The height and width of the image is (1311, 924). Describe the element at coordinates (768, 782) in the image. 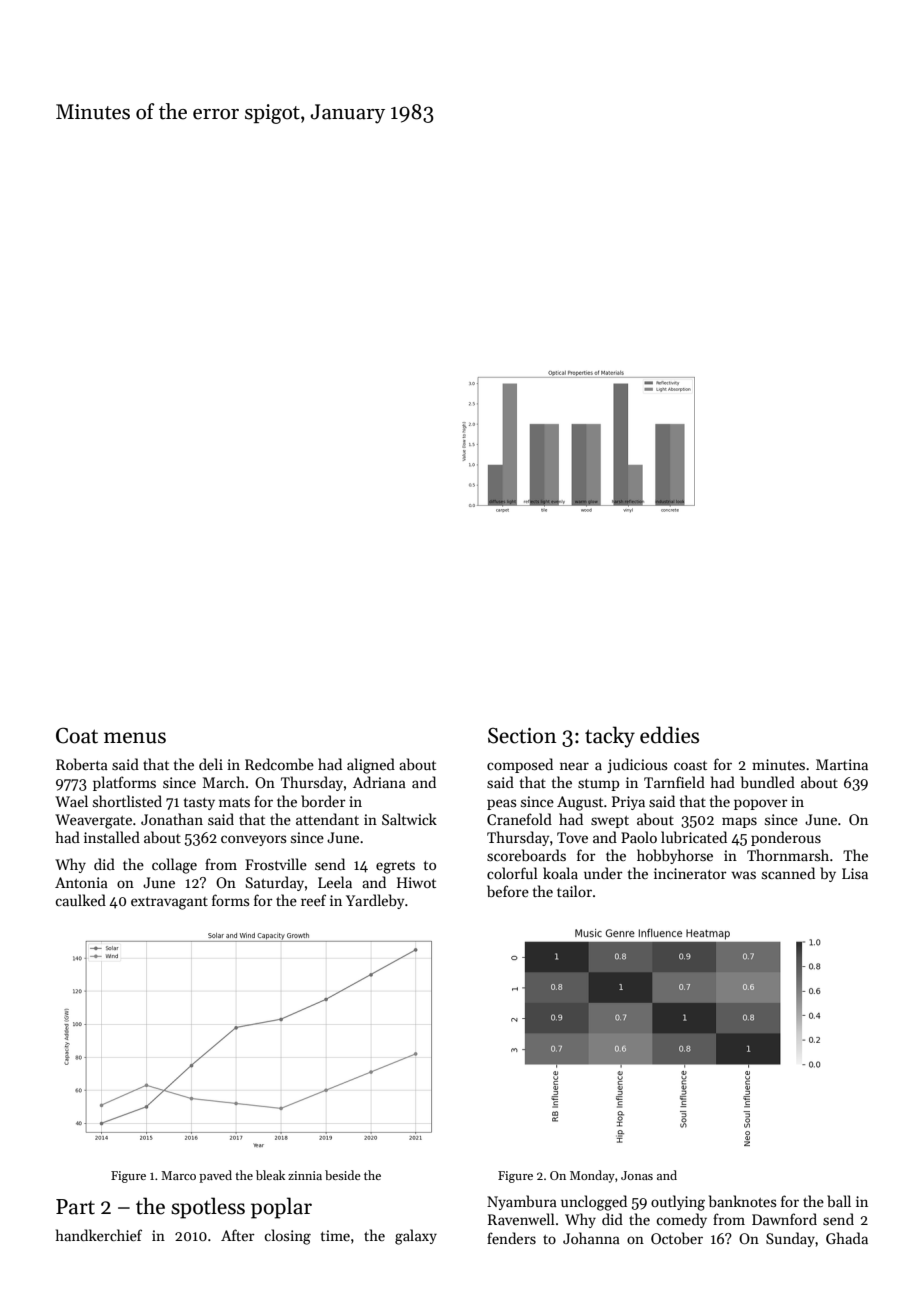

I see `bundled` at that location.
